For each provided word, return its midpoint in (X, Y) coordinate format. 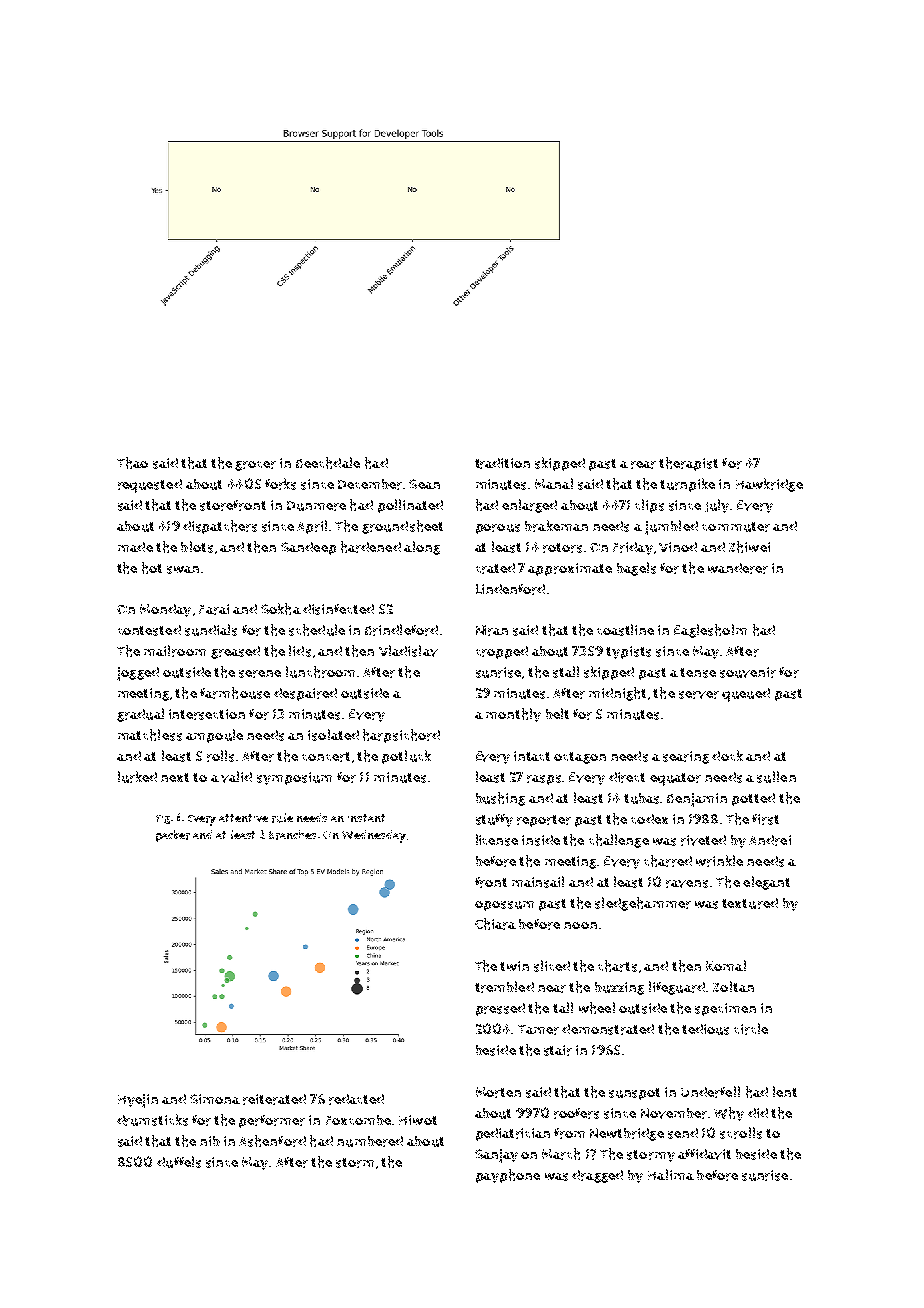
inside (541, 840)
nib (210, 1141)
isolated (333, 735)
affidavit (704, 1154)
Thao (132, 463)
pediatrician (513, 1134)
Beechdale (328, 463)
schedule (317, 630)
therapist (688, 464)
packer (173, 836)
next (175, 777)
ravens (687, 884)
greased (235, 652)
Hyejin (138, 1101)
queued (746, 695)
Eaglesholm (710, 631)
